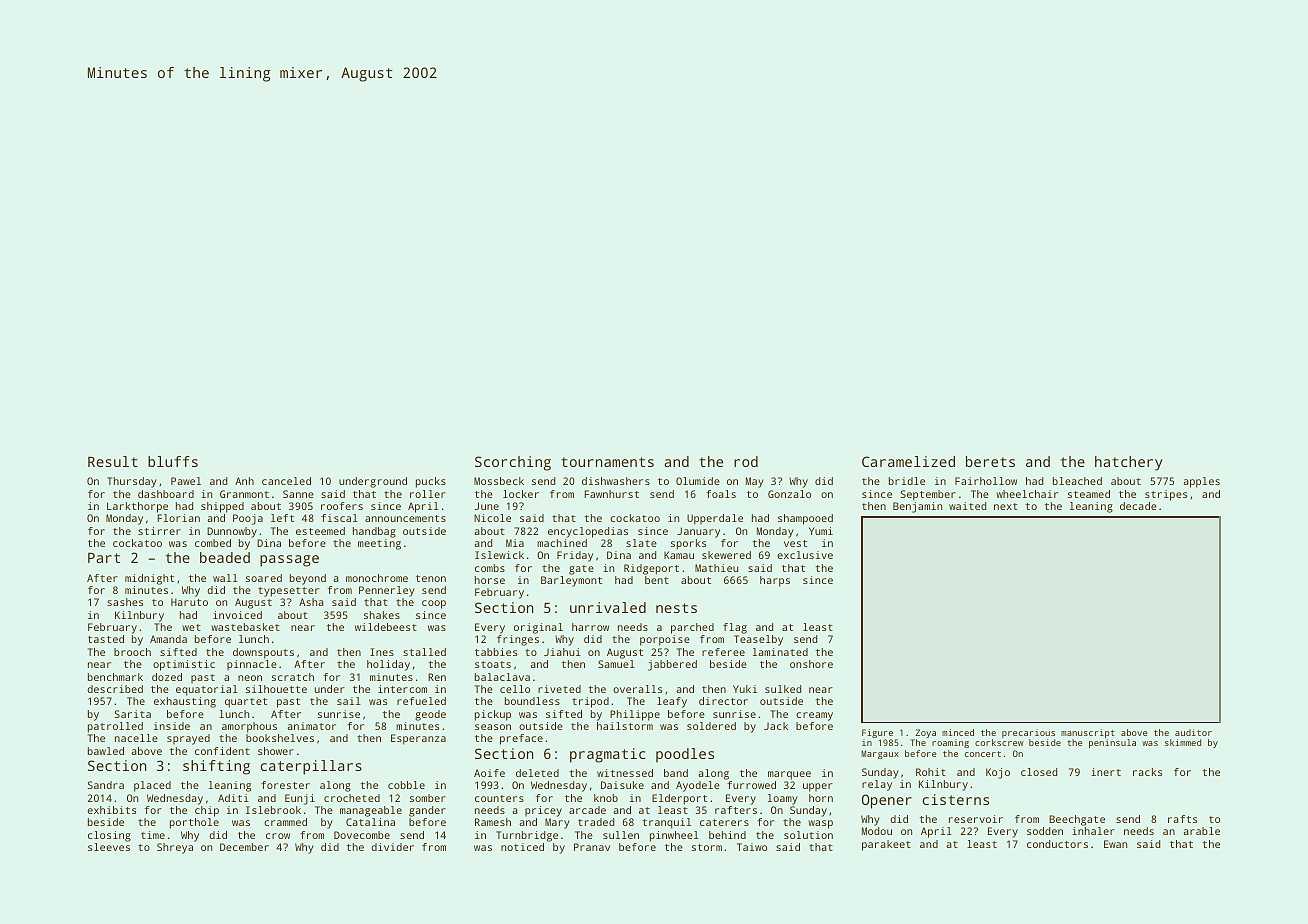 This screenshot has height=924, width=1308. What do you see at coordinates (289, 561) in the screenshot?
I see `passage` at bounding box center [289, 561].
